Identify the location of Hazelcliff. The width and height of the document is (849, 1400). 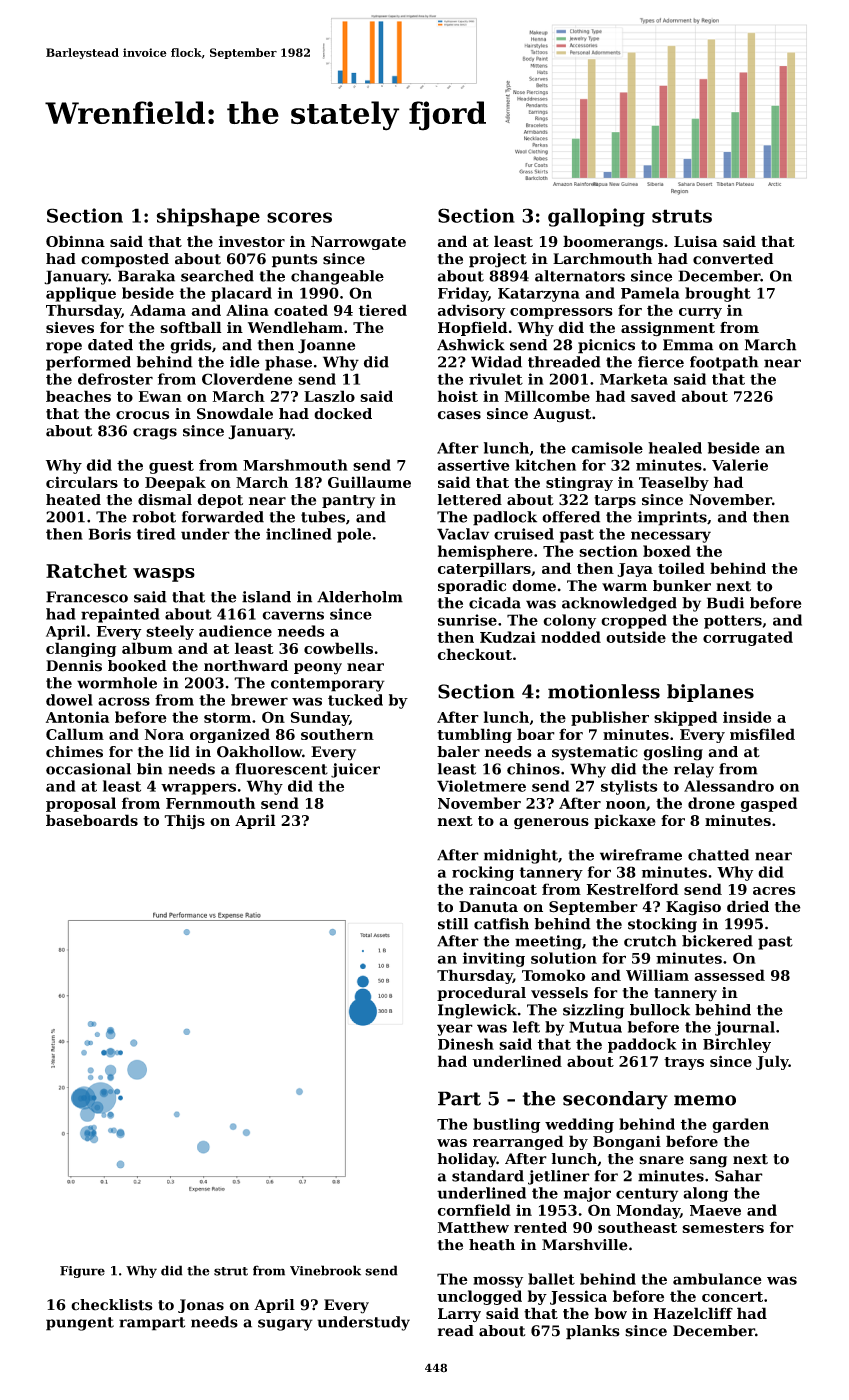
(693, 1313).
